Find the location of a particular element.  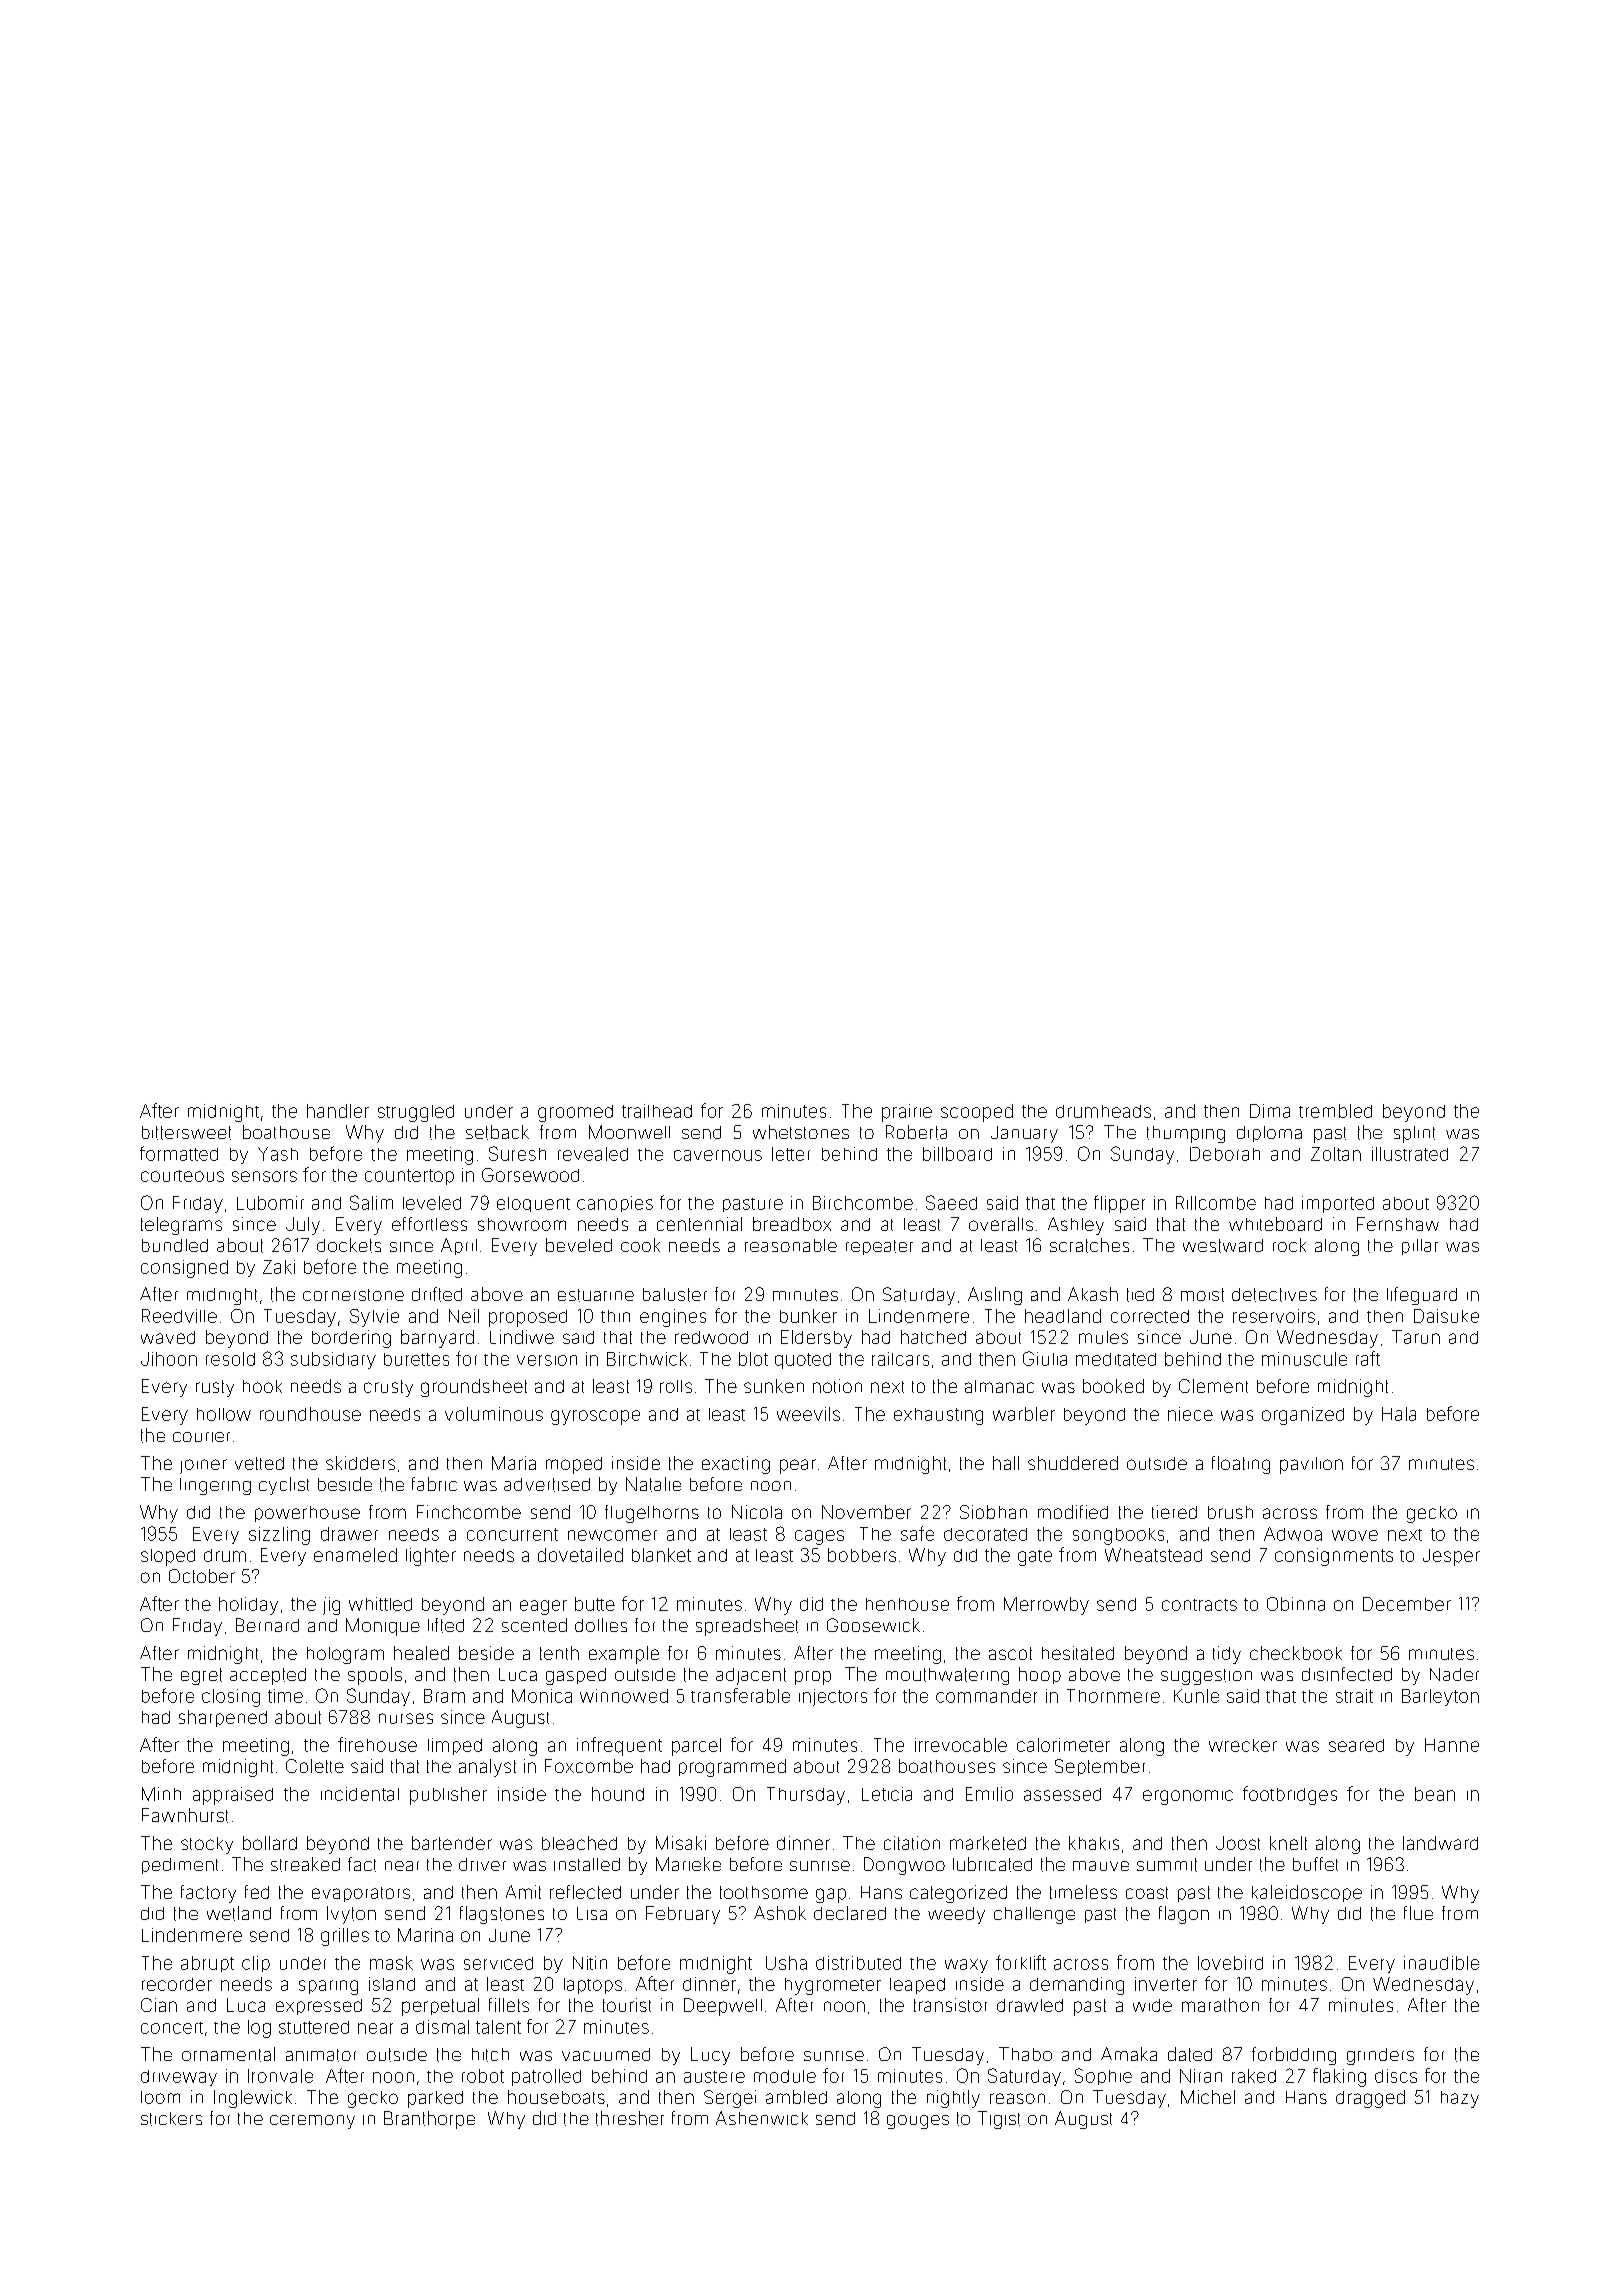

sharpened is located at coordinates (223, 1718).
